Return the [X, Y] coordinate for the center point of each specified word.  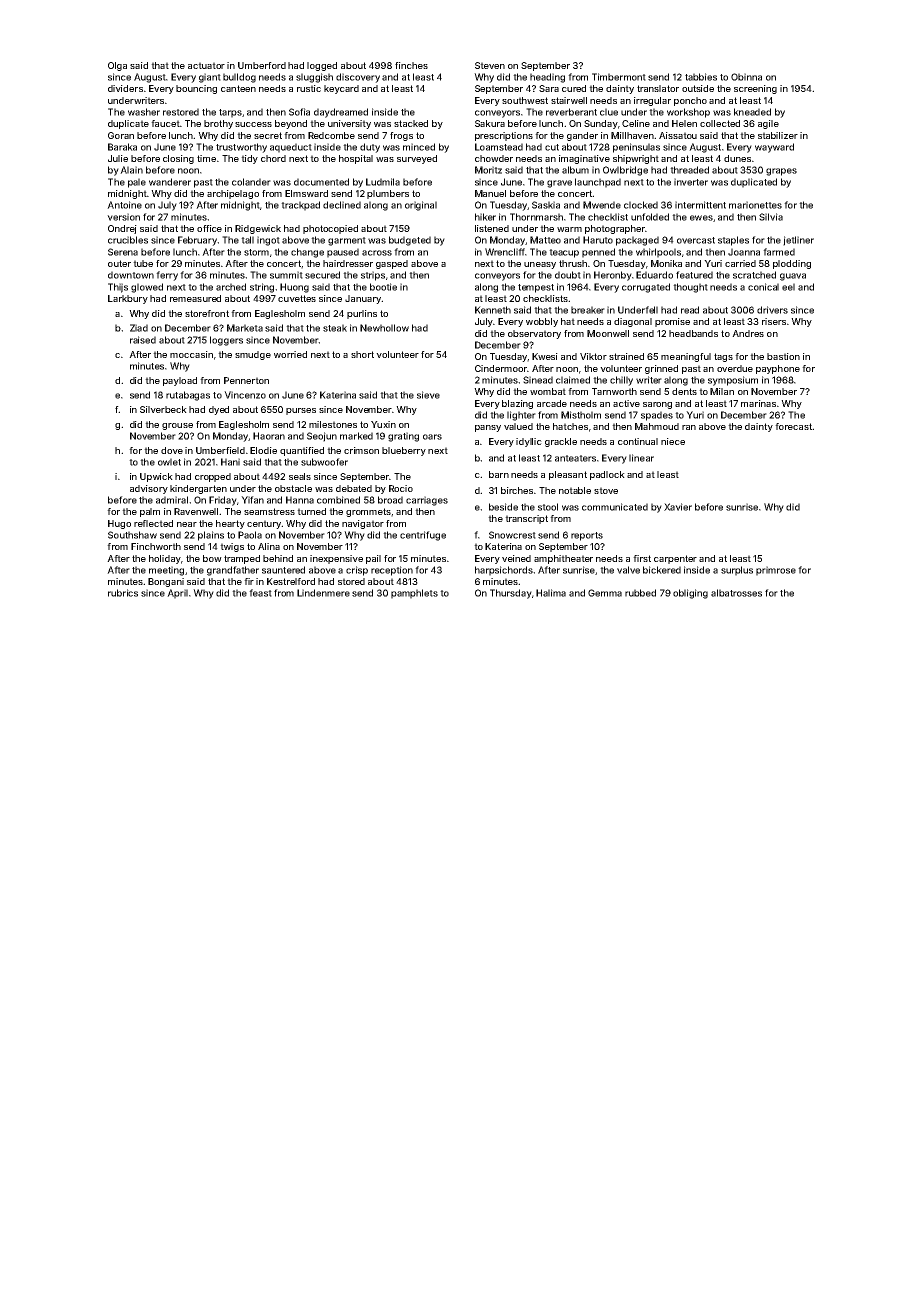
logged [322, 66]
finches [411, 65]
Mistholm [581, 415]
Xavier [678, 507]
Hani [230, 462]
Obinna [746, 77]
